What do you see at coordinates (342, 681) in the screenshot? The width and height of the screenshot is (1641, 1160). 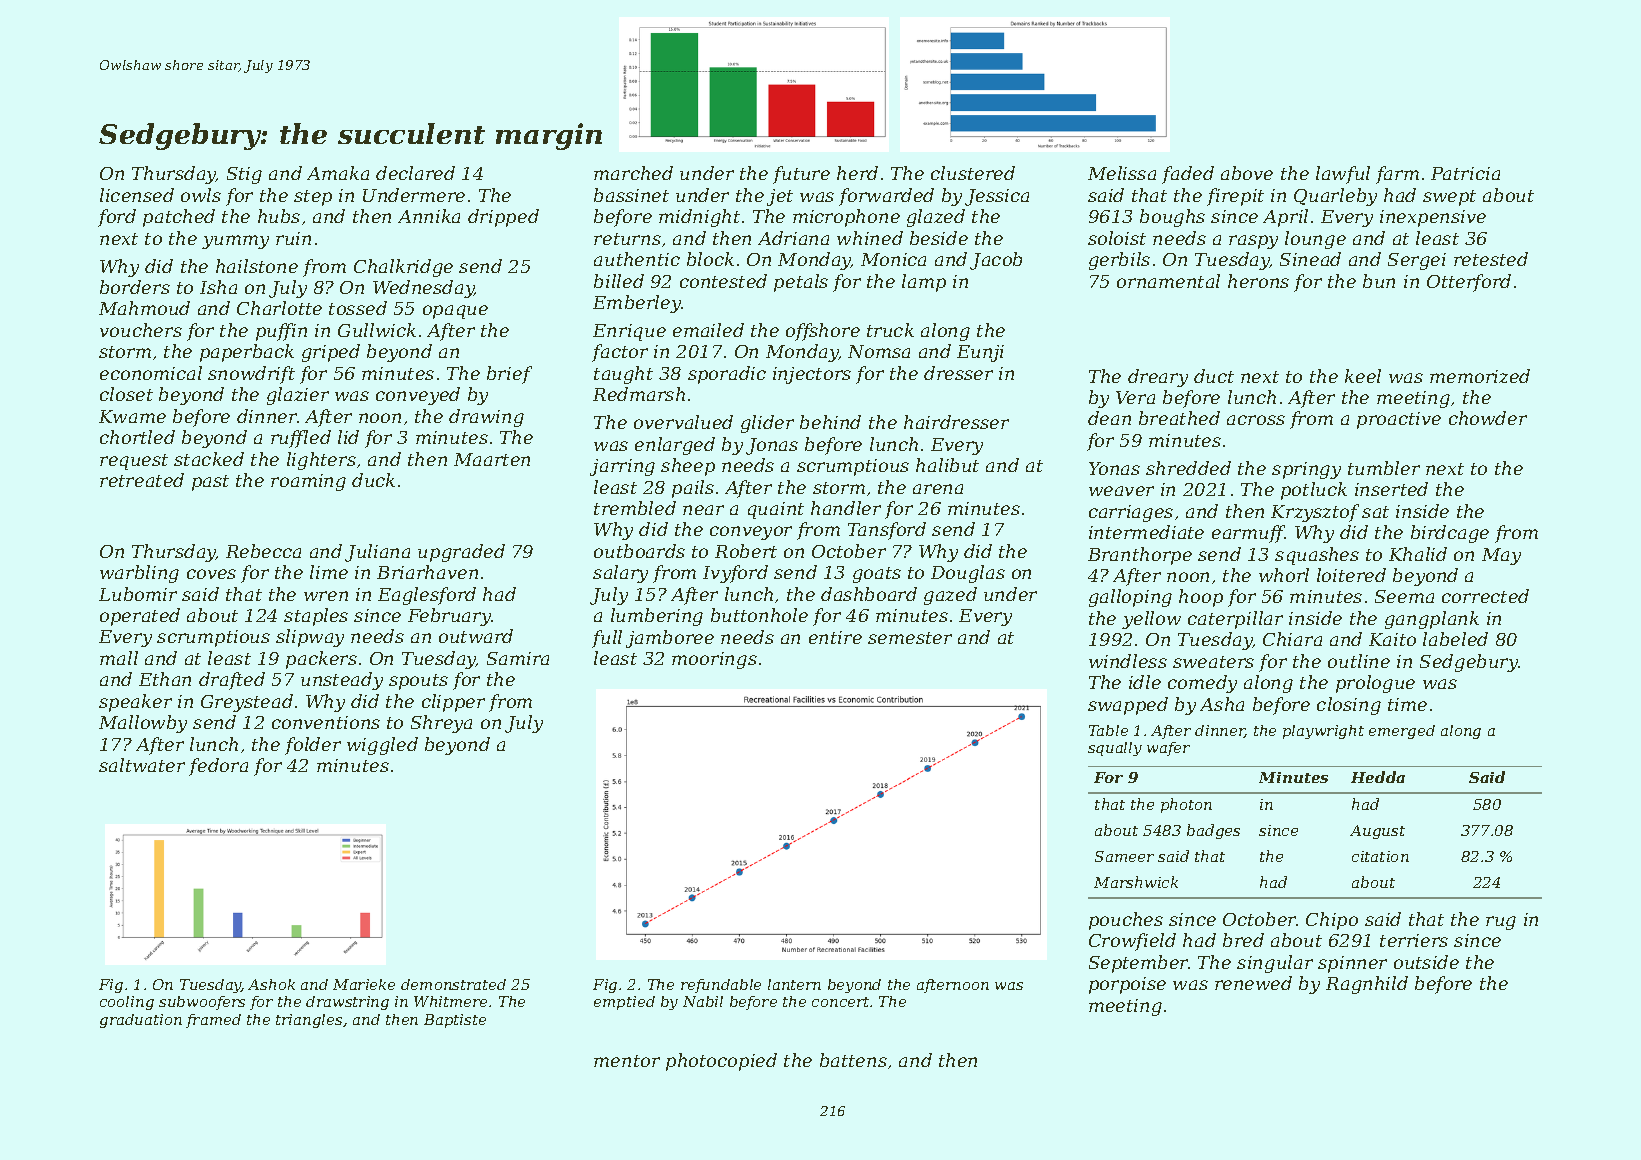 I see `unsteady` at bounding box center [342, 681].
